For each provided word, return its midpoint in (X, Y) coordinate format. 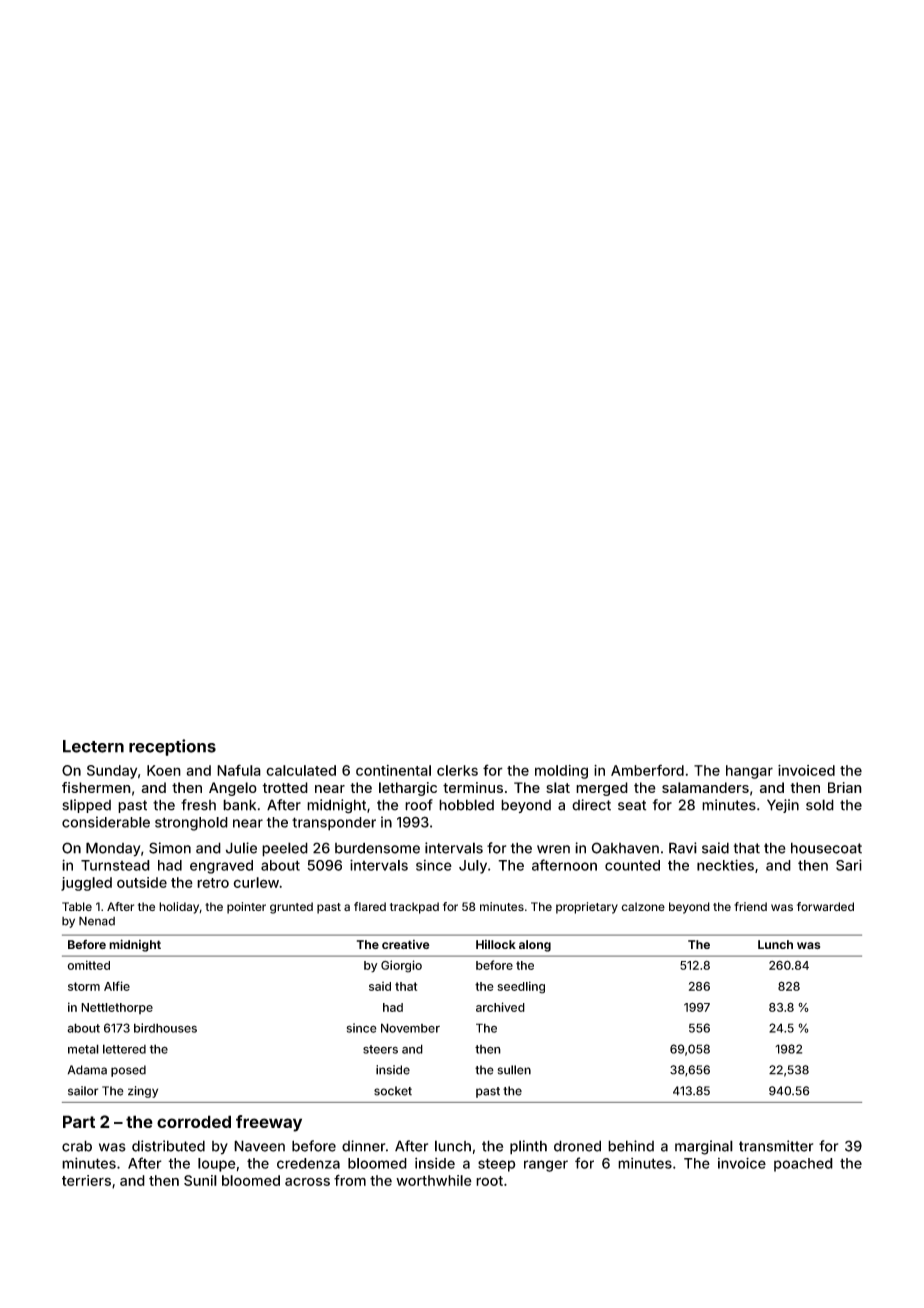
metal (83, 1049)
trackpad (414, 908)
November (410, 1028)
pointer (246, 908)
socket (393, 1091)
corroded (194, 1121)
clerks (457, 770)
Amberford (647, 770)
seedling (521, 987)
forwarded (825, 906)
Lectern (93, 746)
